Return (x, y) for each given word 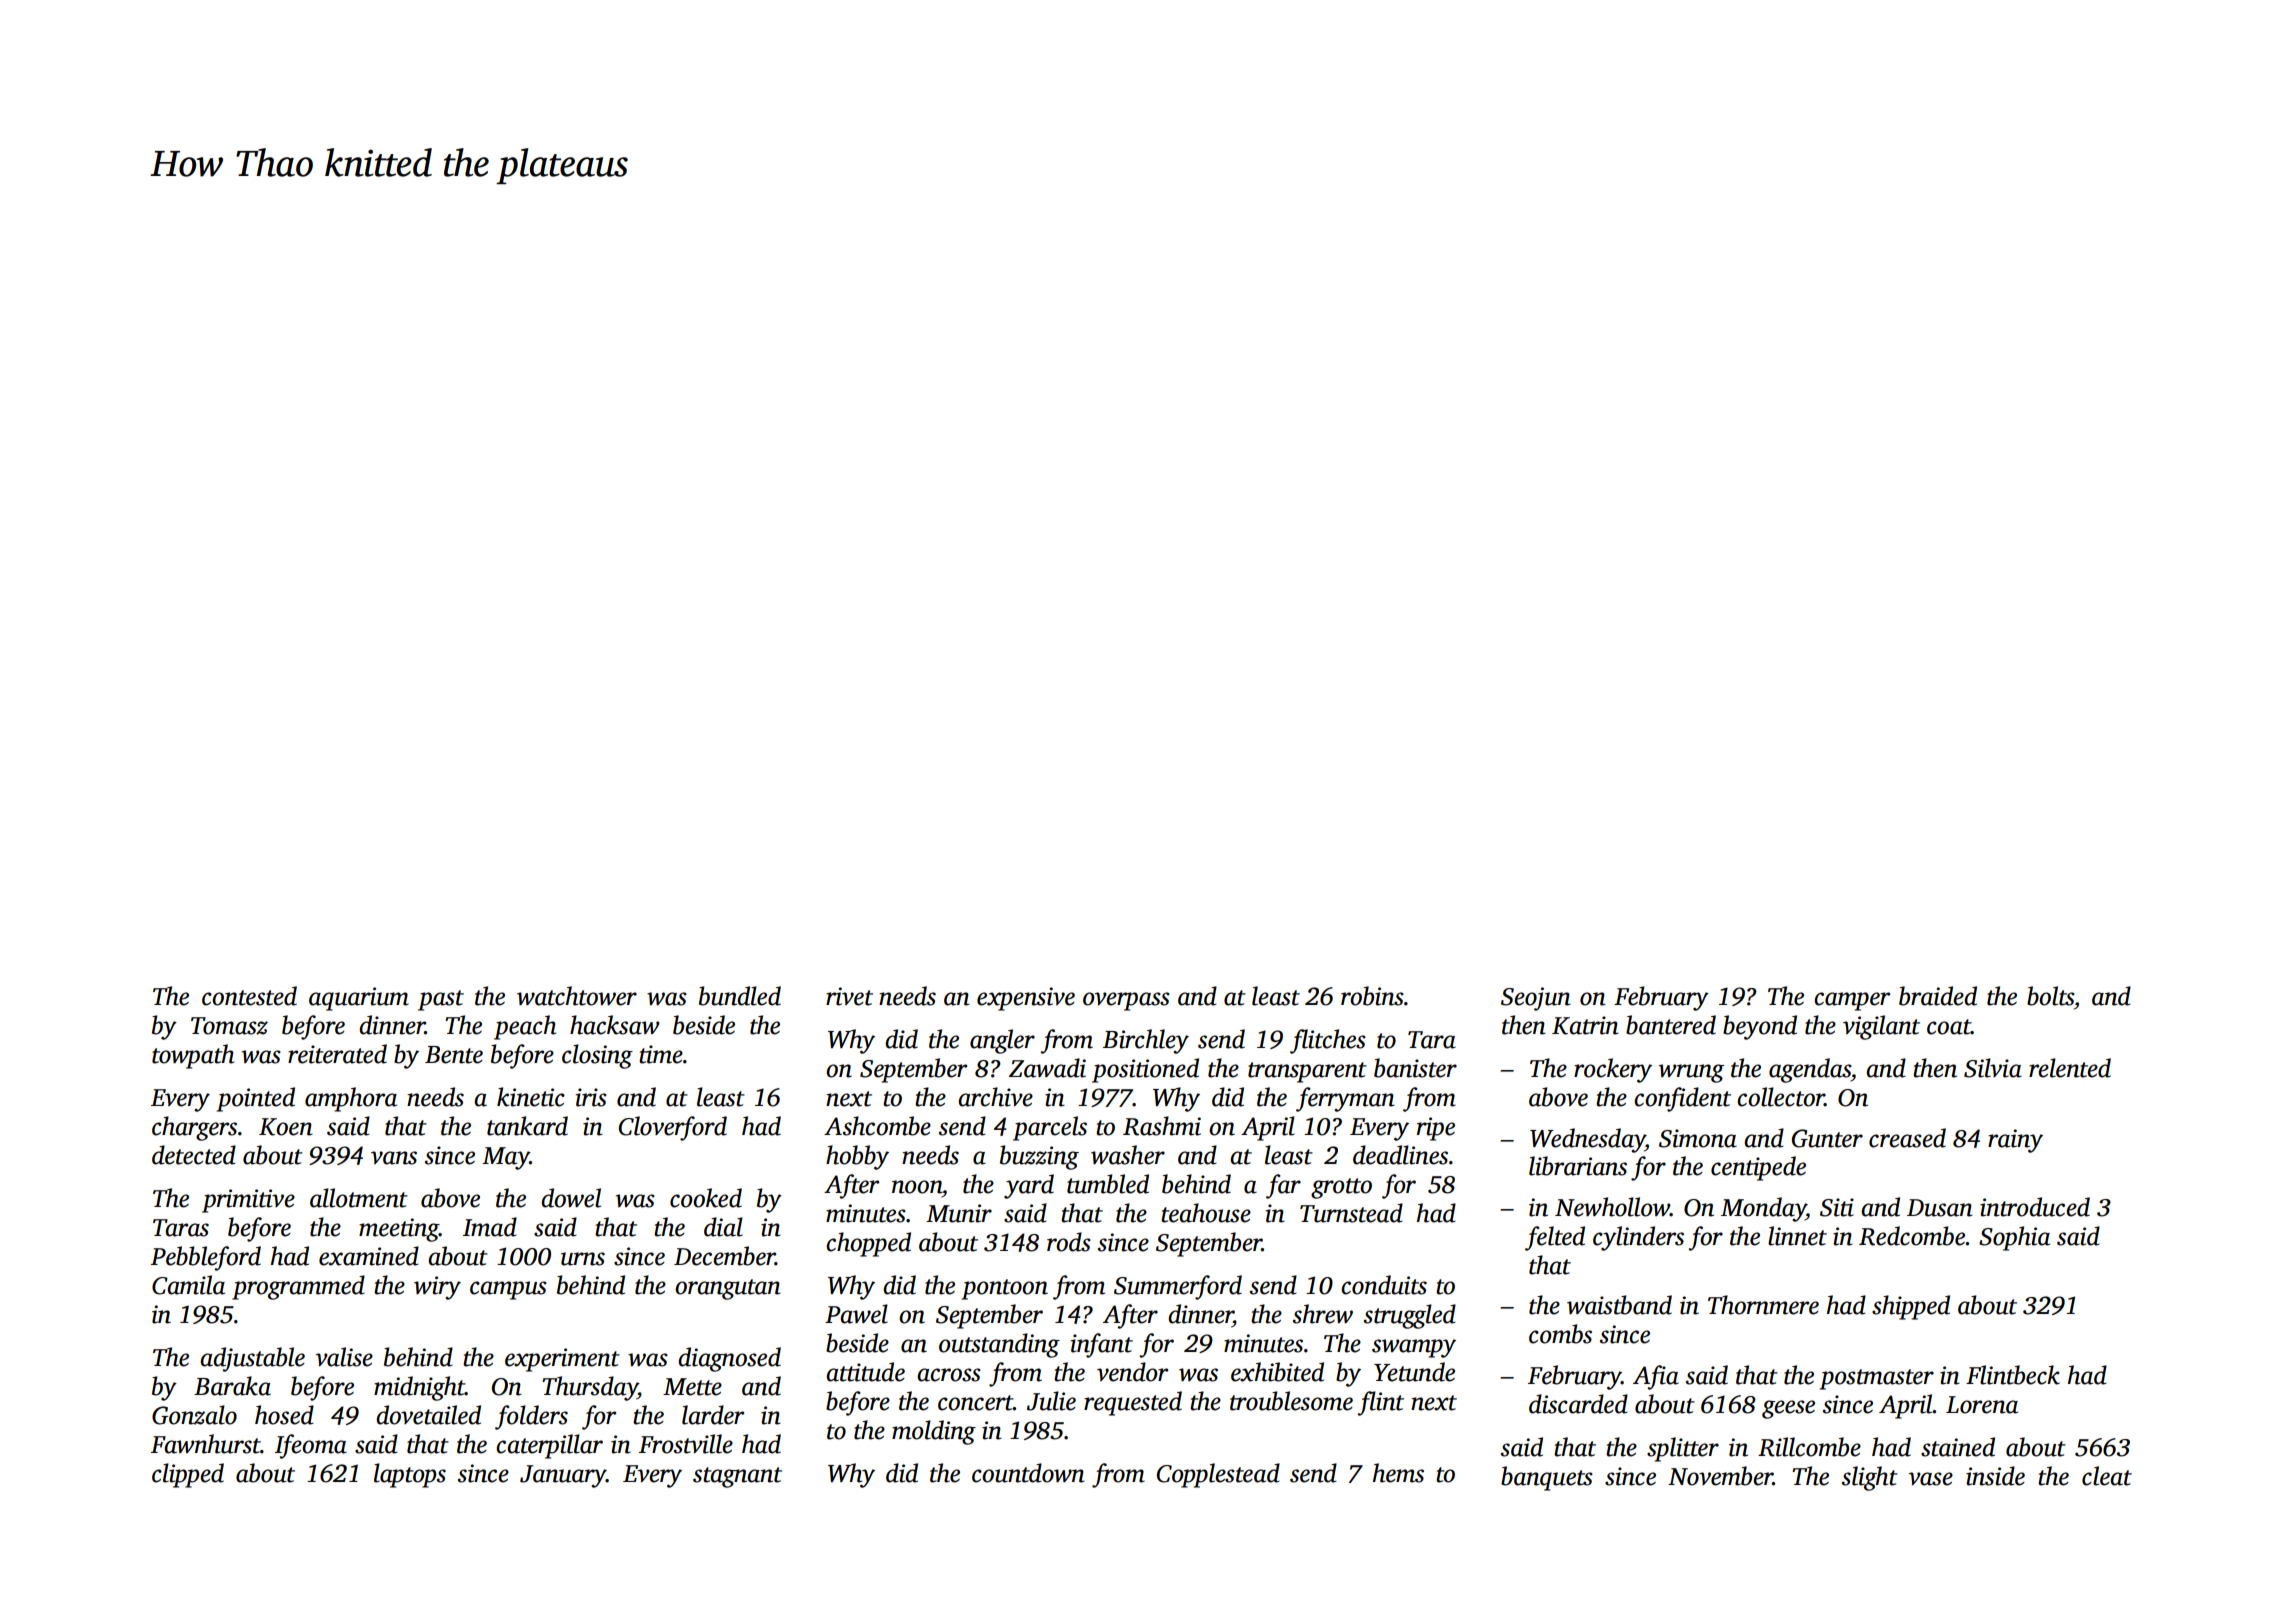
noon (917, 1187)
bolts (2050, 996)
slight (1870, 1478)
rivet (849, 996)
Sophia (2014, 1238)
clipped (188, 1475)
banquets (1547, 1478)
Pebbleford (206, 1258)
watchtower (577, 996)
